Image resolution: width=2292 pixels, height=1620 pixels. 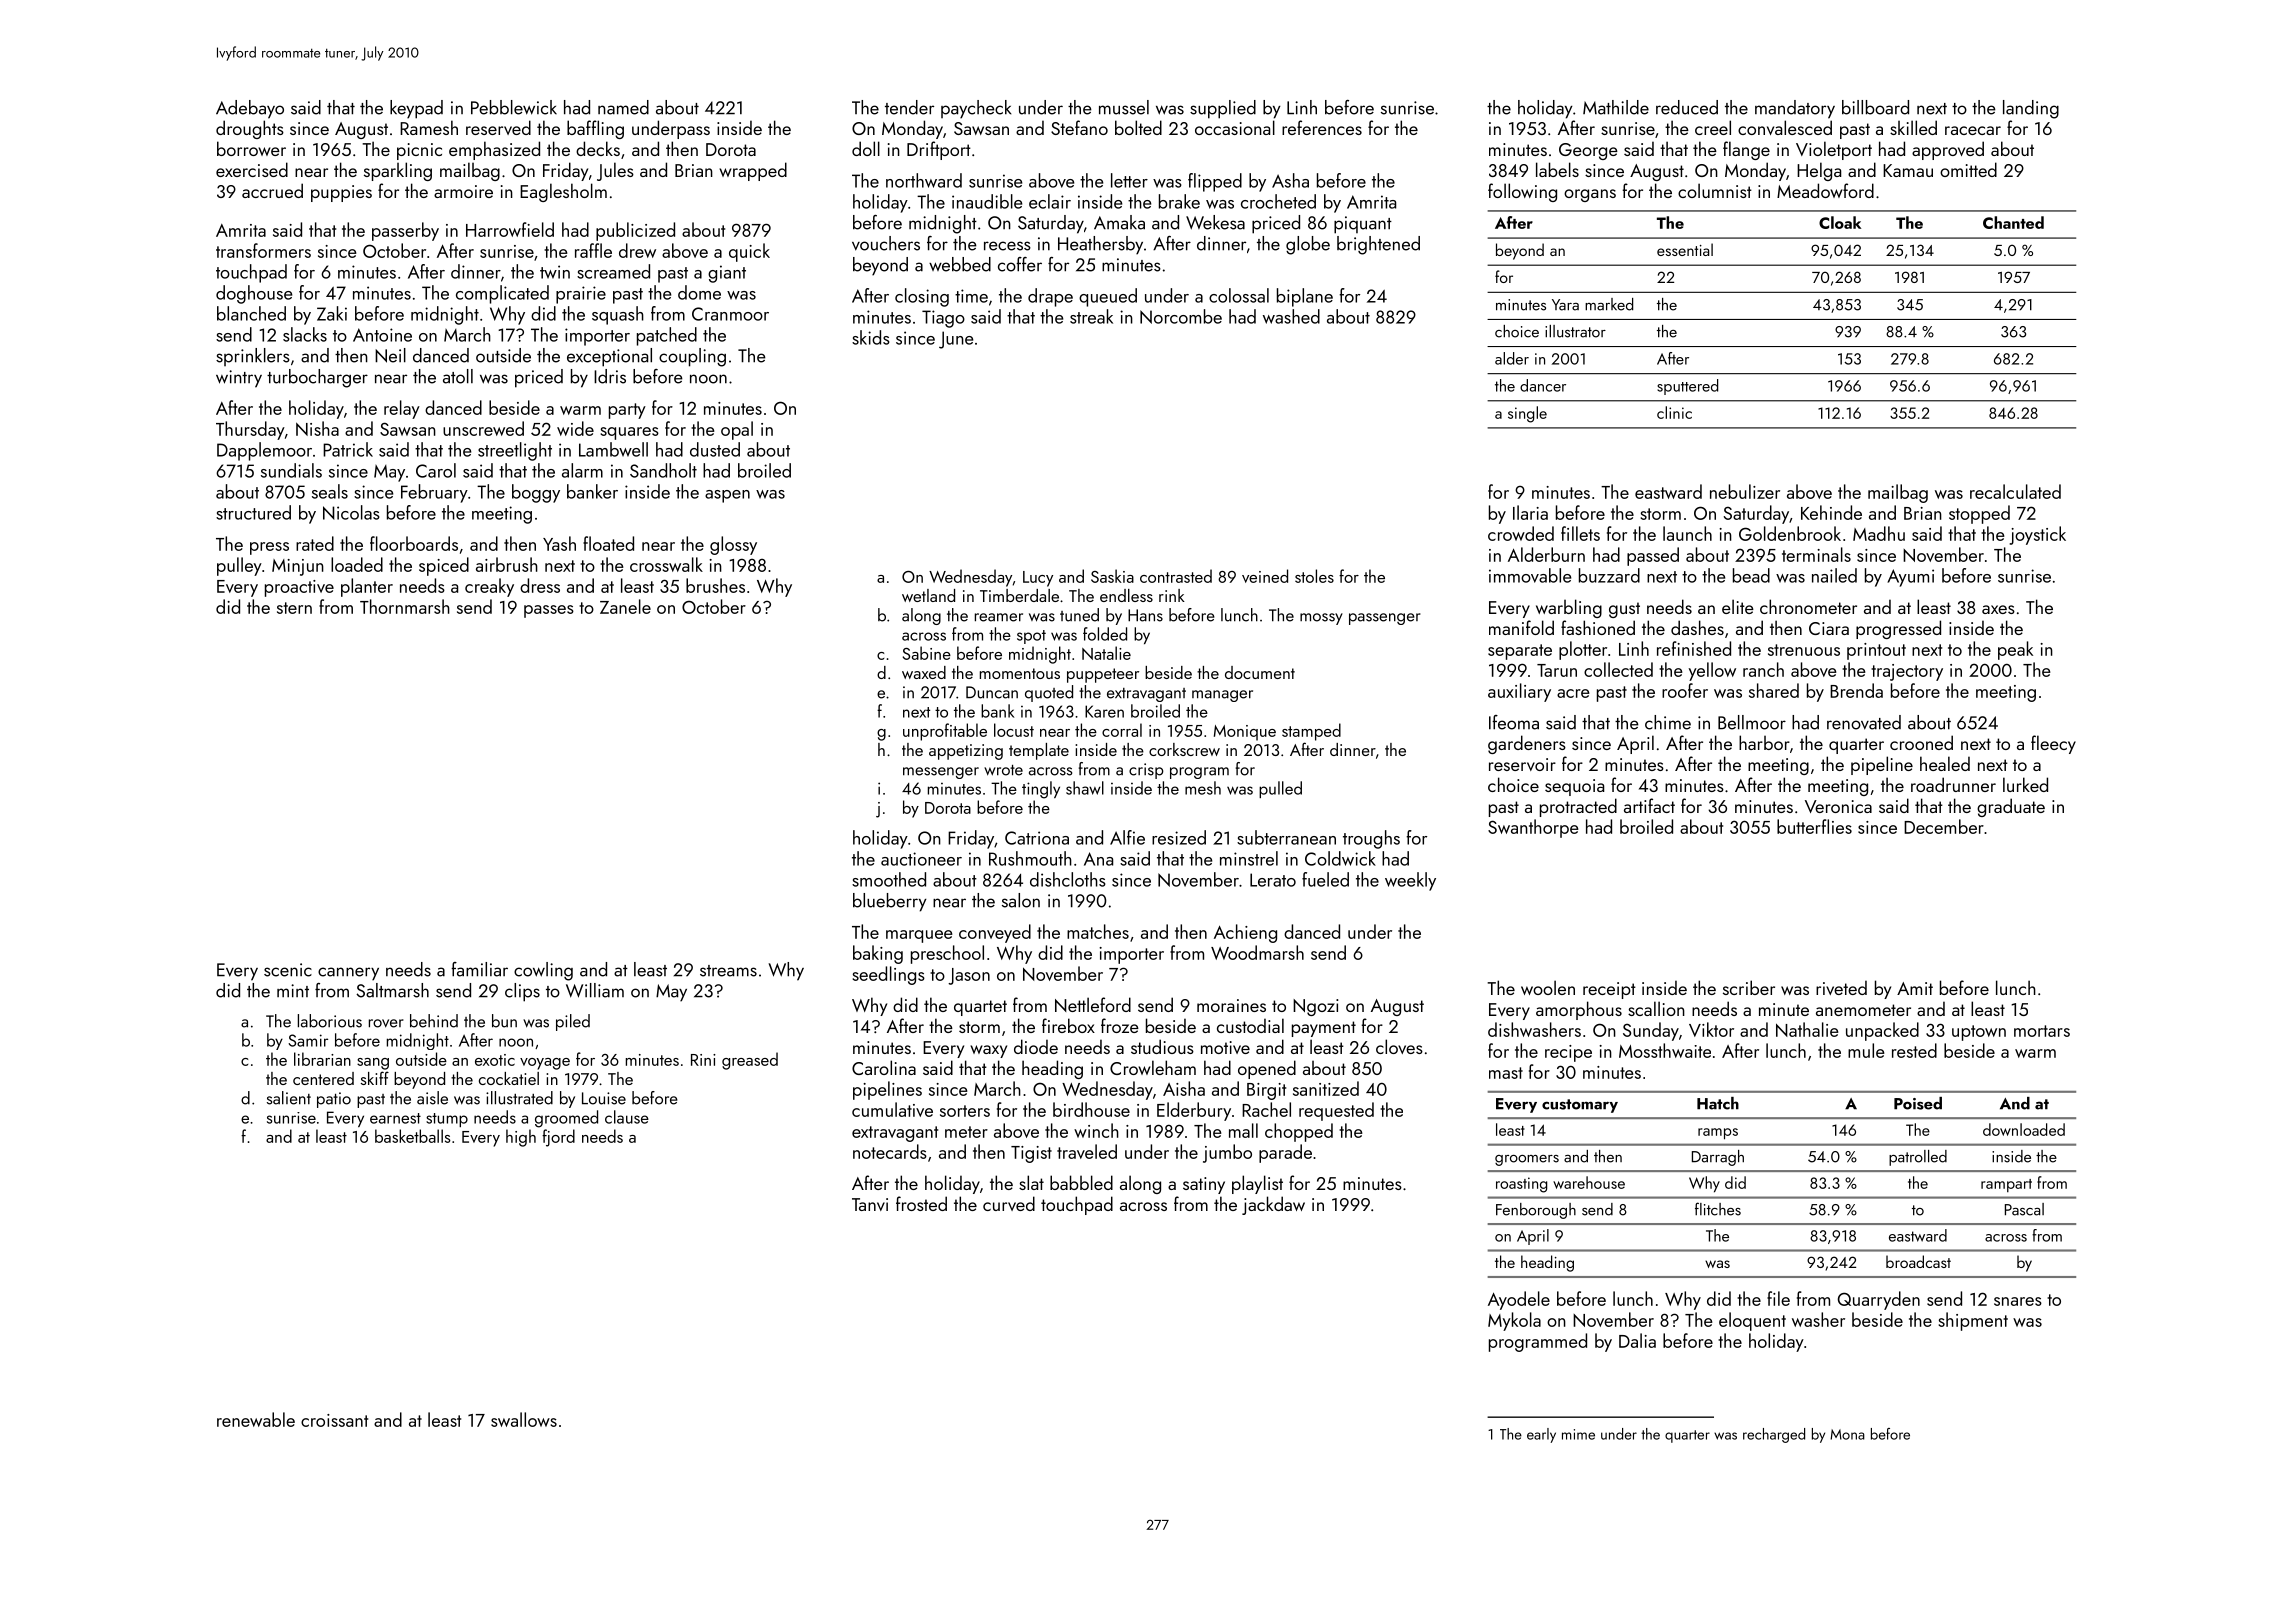 What do you see at coordinates (1574, 787) in the document?
I see `sequoia` at bounding box center [1574, 787].
